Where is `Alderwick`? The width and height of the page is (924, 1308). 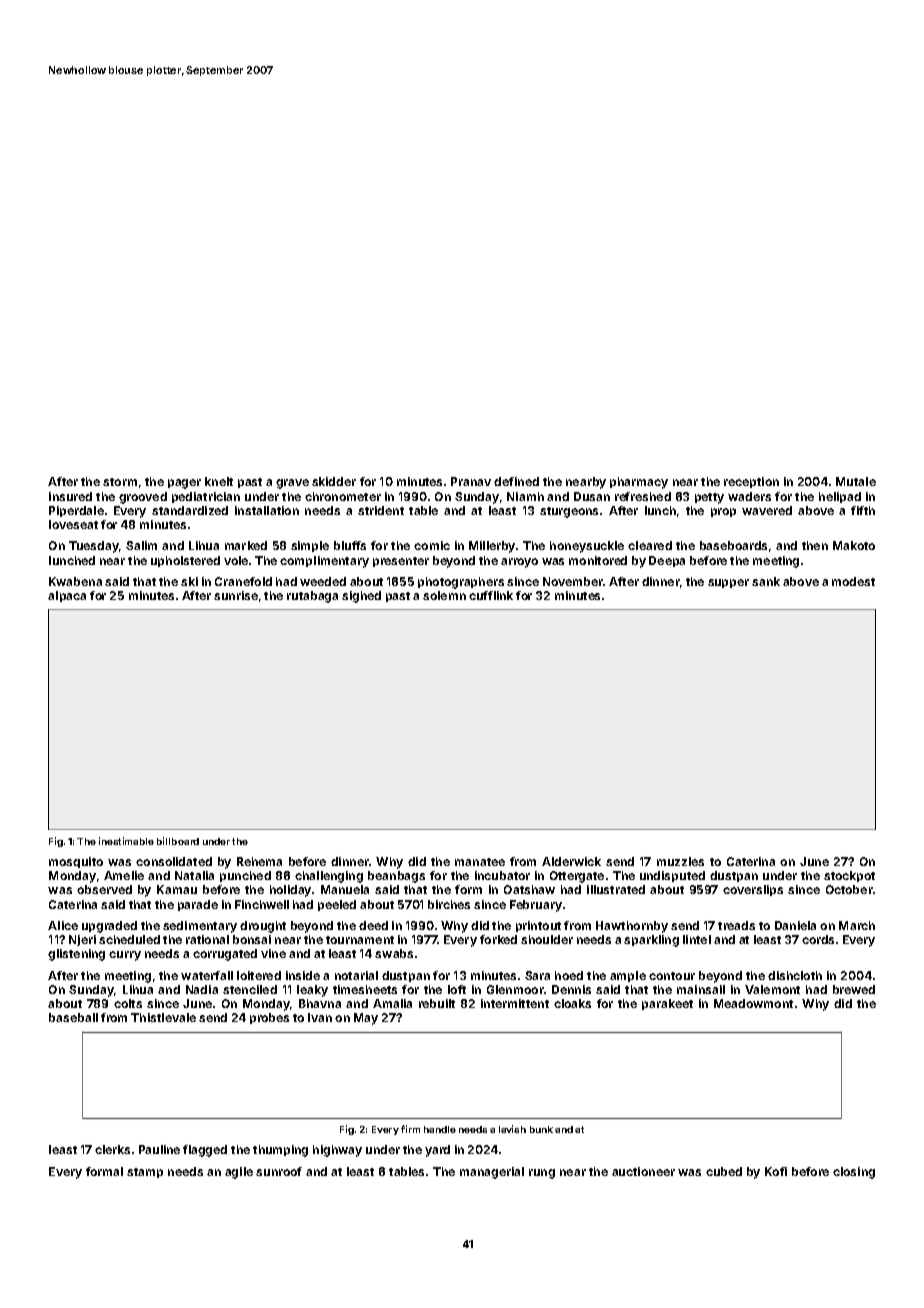
Alderwick is located at coordinates (571, 861).
